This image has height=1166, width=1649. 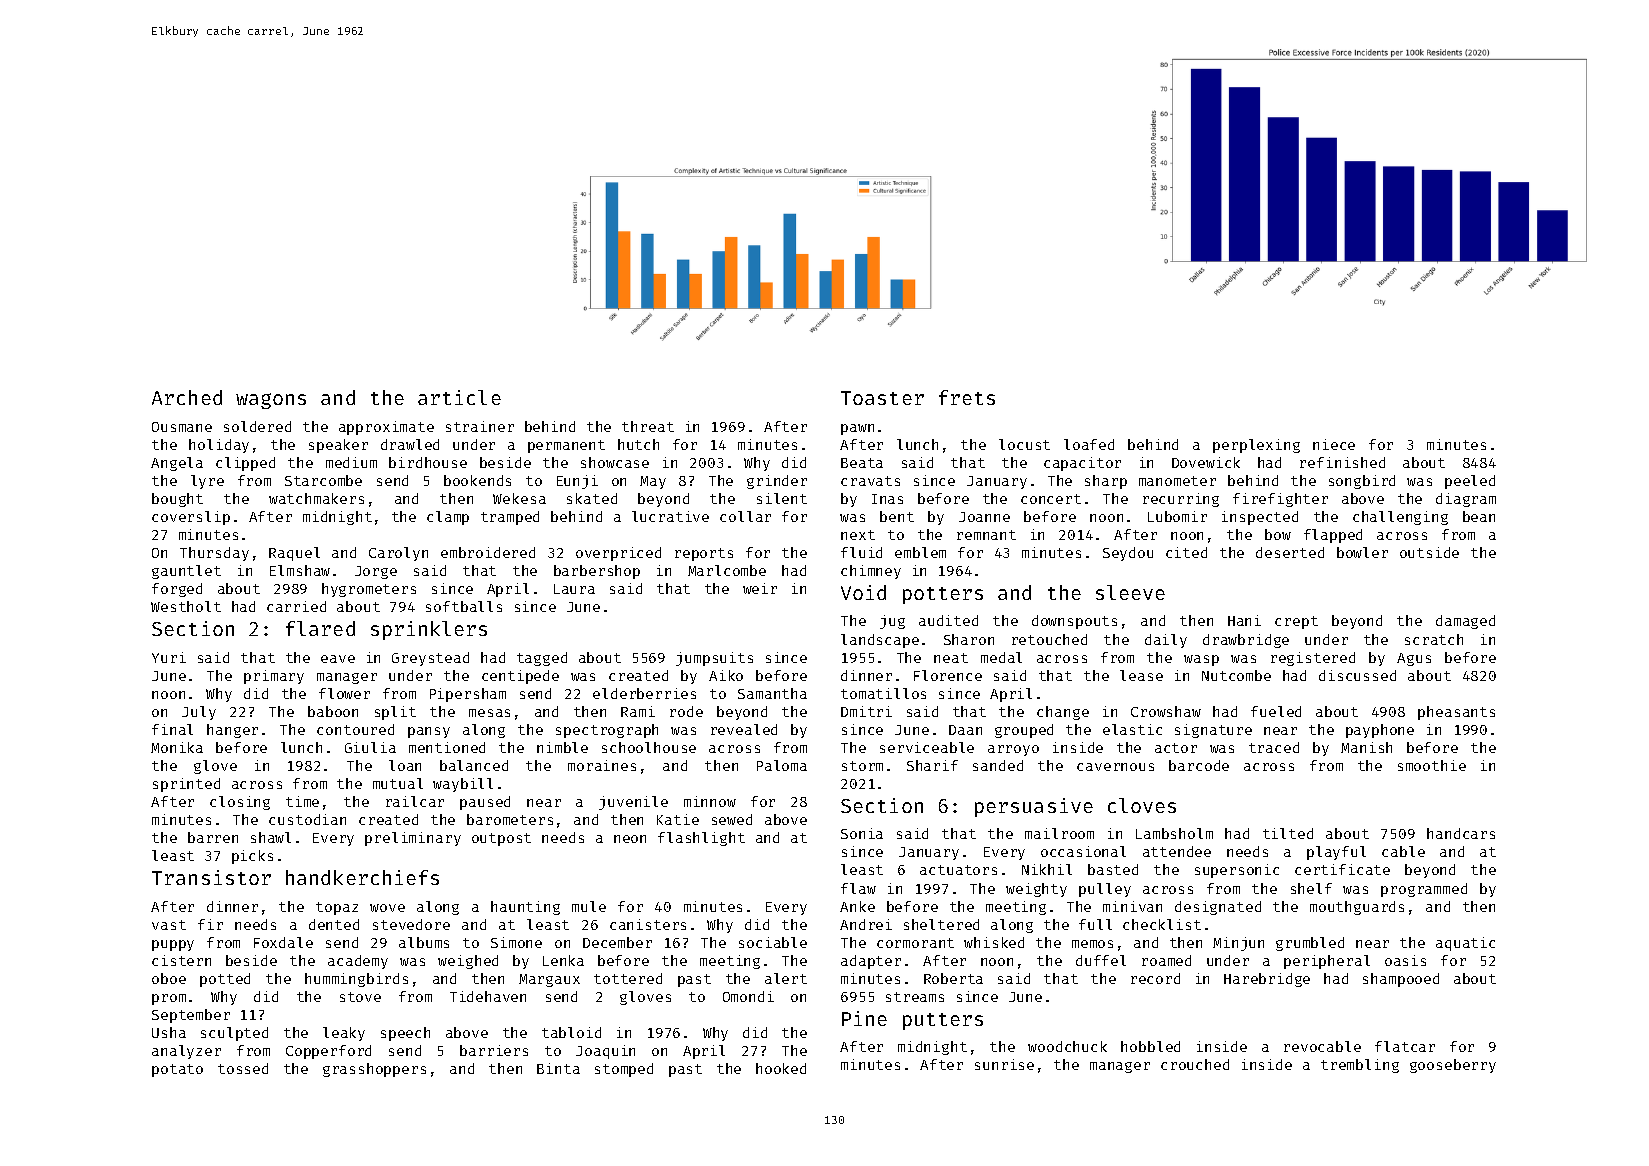 I want to click on sprinklers, so click(x=429, y=630).
